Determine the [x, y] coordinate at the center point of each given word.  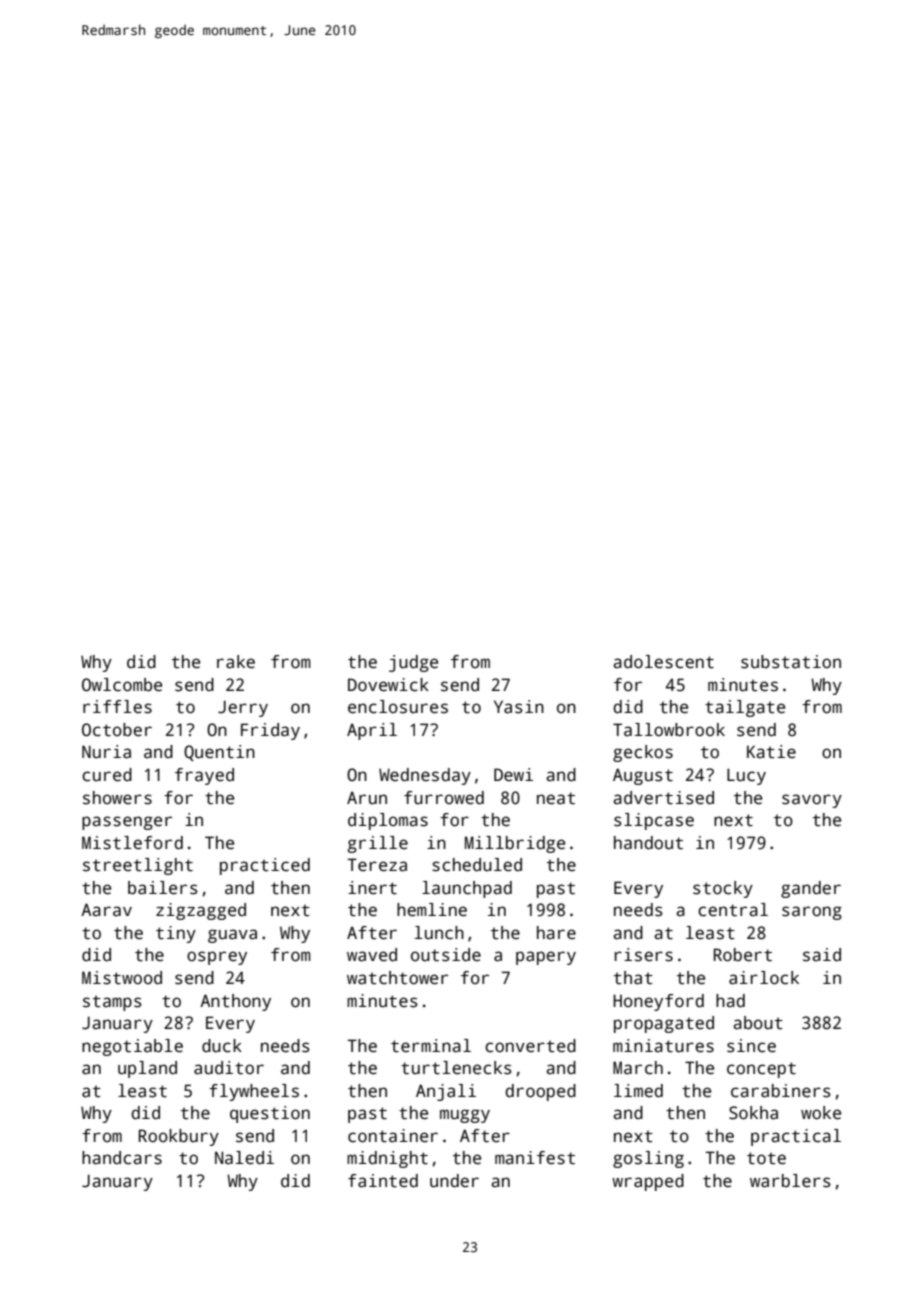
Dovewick [388, 685]
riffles [117, 707]
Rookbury [179, 1137]
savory [812, 801]
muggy [465, 1116]
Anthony [235, 1002]
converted [530, 1046]
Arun [367, 798]
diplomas [388, 821]
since [751, 1046]
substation [791, 662]
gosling [648, 1159]
